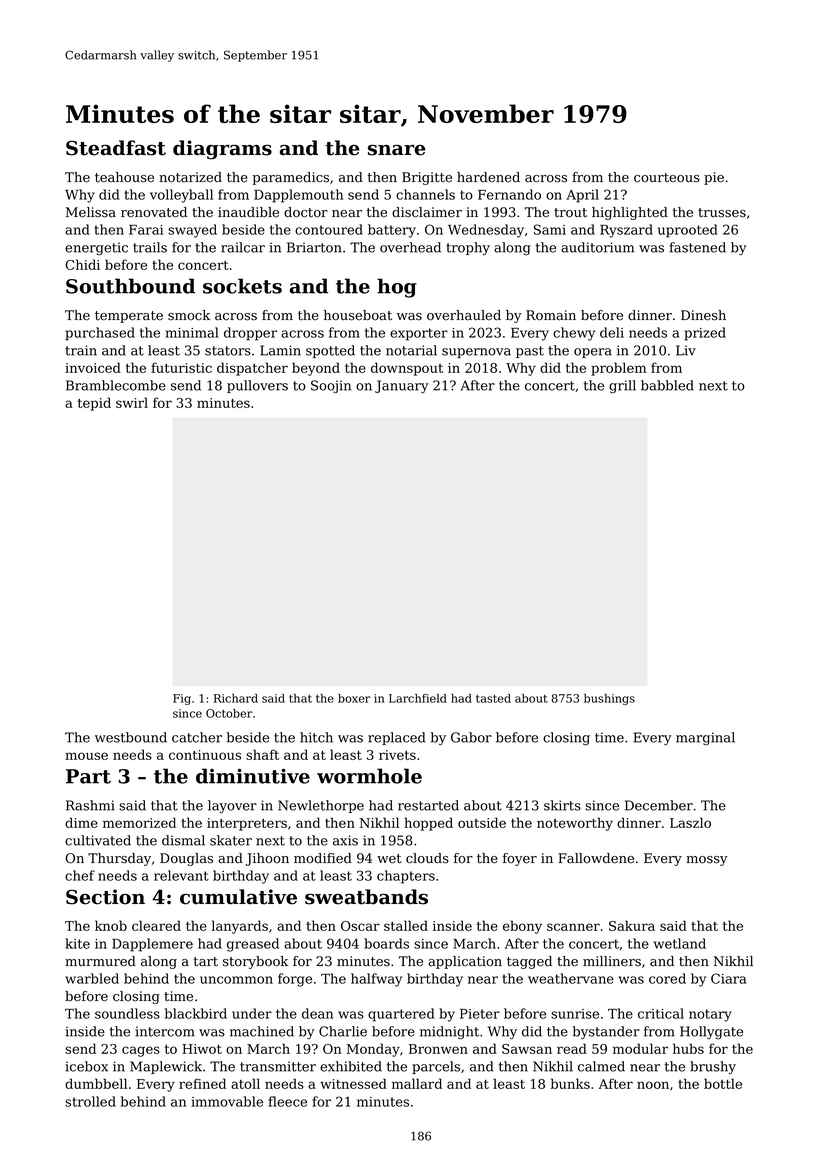 This document has height=1164, width=820. I want to click on Fig, so click(182, 699).
